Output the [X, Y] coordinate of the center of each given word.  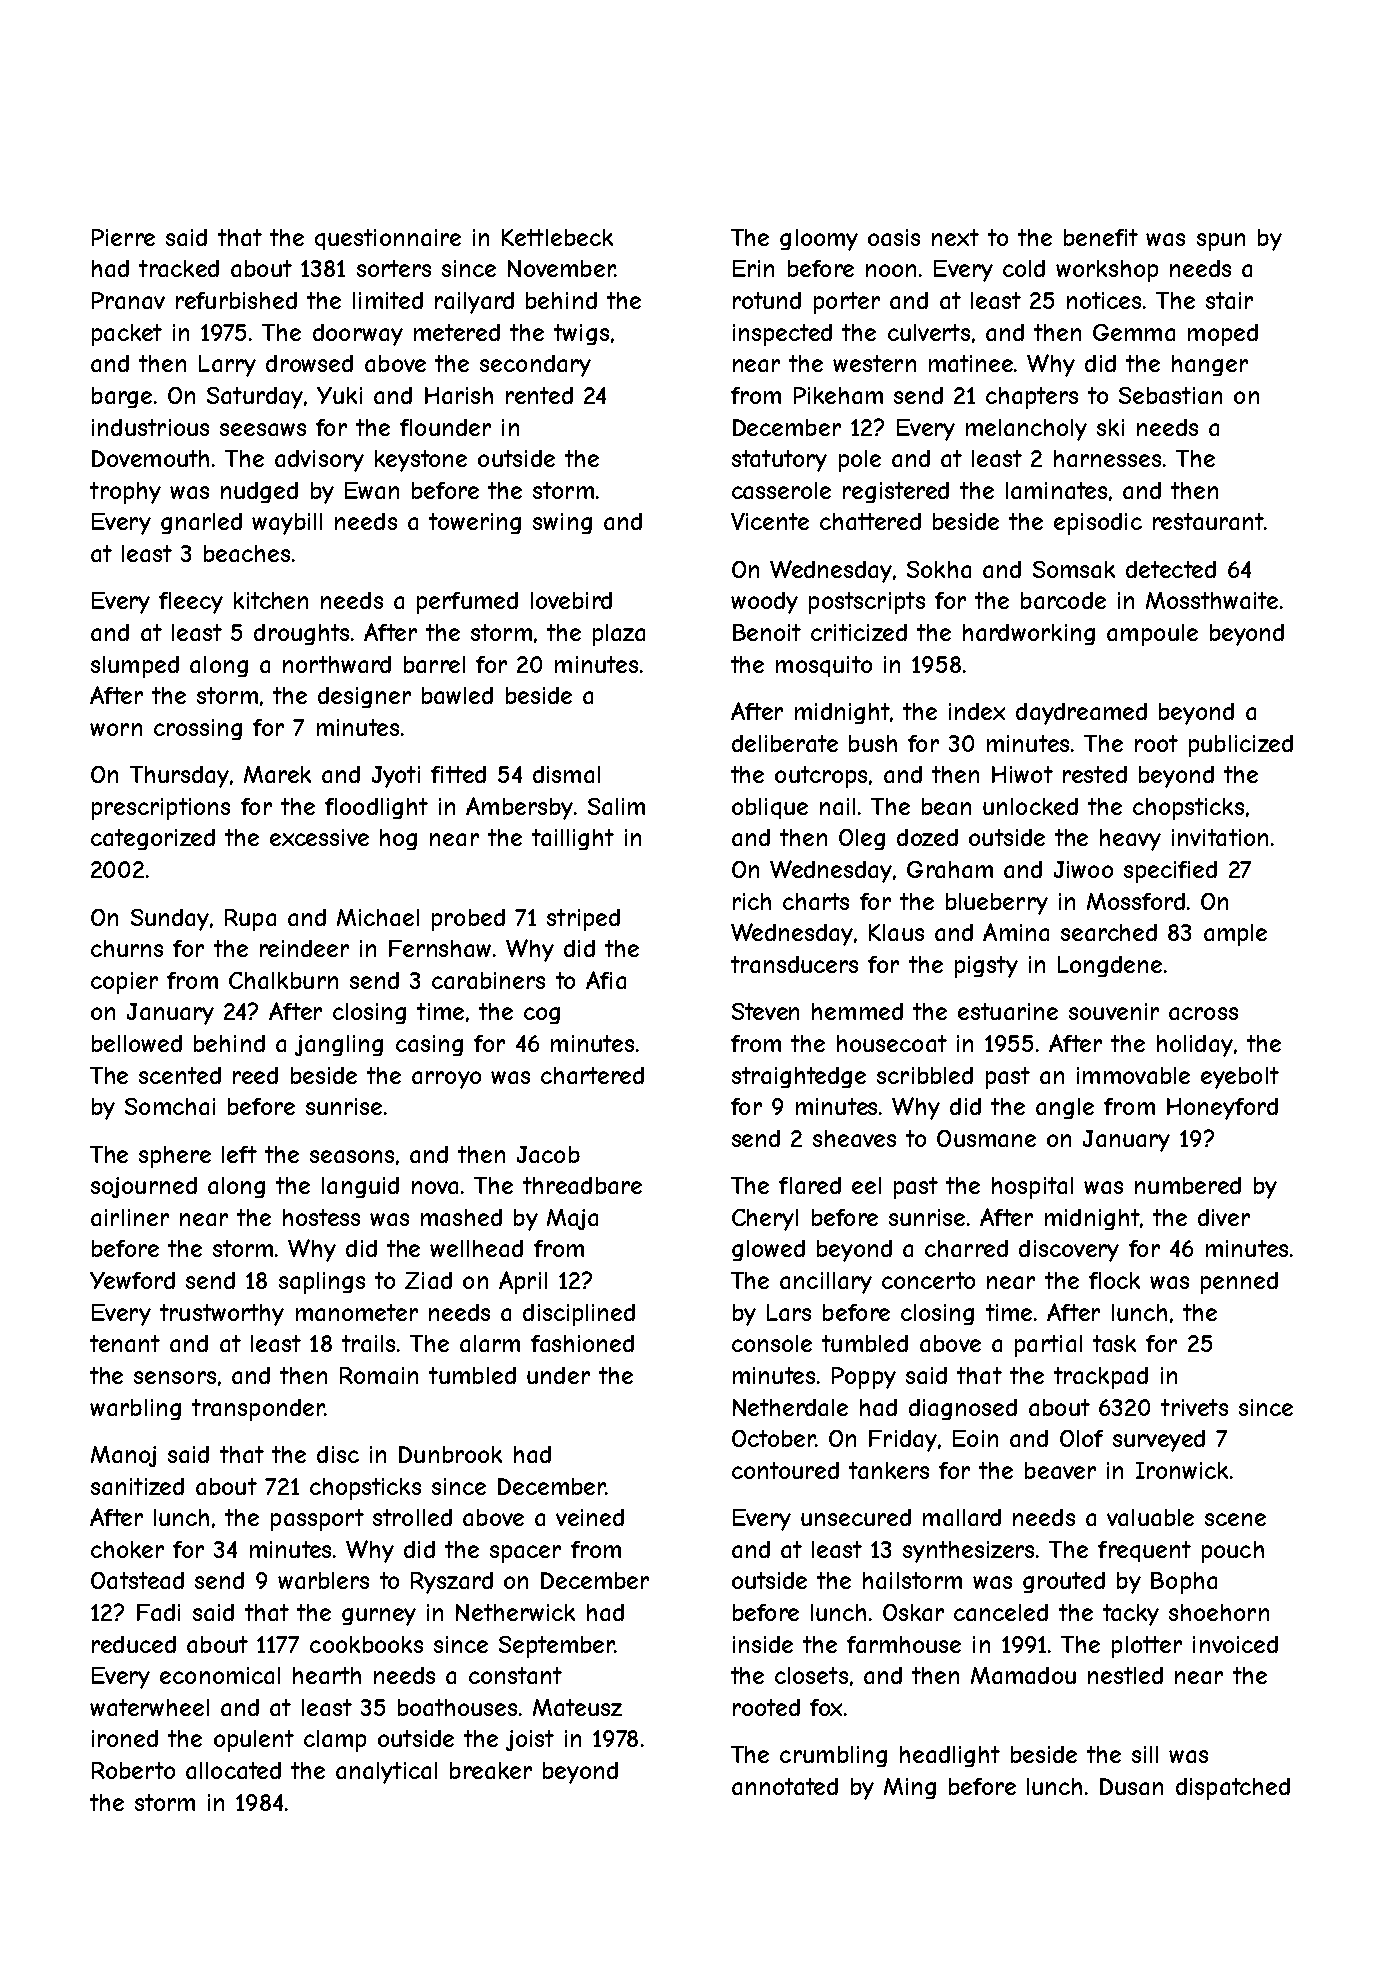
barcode [1063, 600]
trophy [125, 493]
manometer [357, 1312]
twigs [581, 334]
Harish [459, 395]
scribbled [925, 1075]
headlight [950, 1756]
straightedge [799, 1077]
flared [810, 1185]
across [1203, 1013]
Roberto [133, 1770]
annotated [785, 1786]
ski [1110, 427]
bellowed [137, 1043]
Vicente [770, 521]
